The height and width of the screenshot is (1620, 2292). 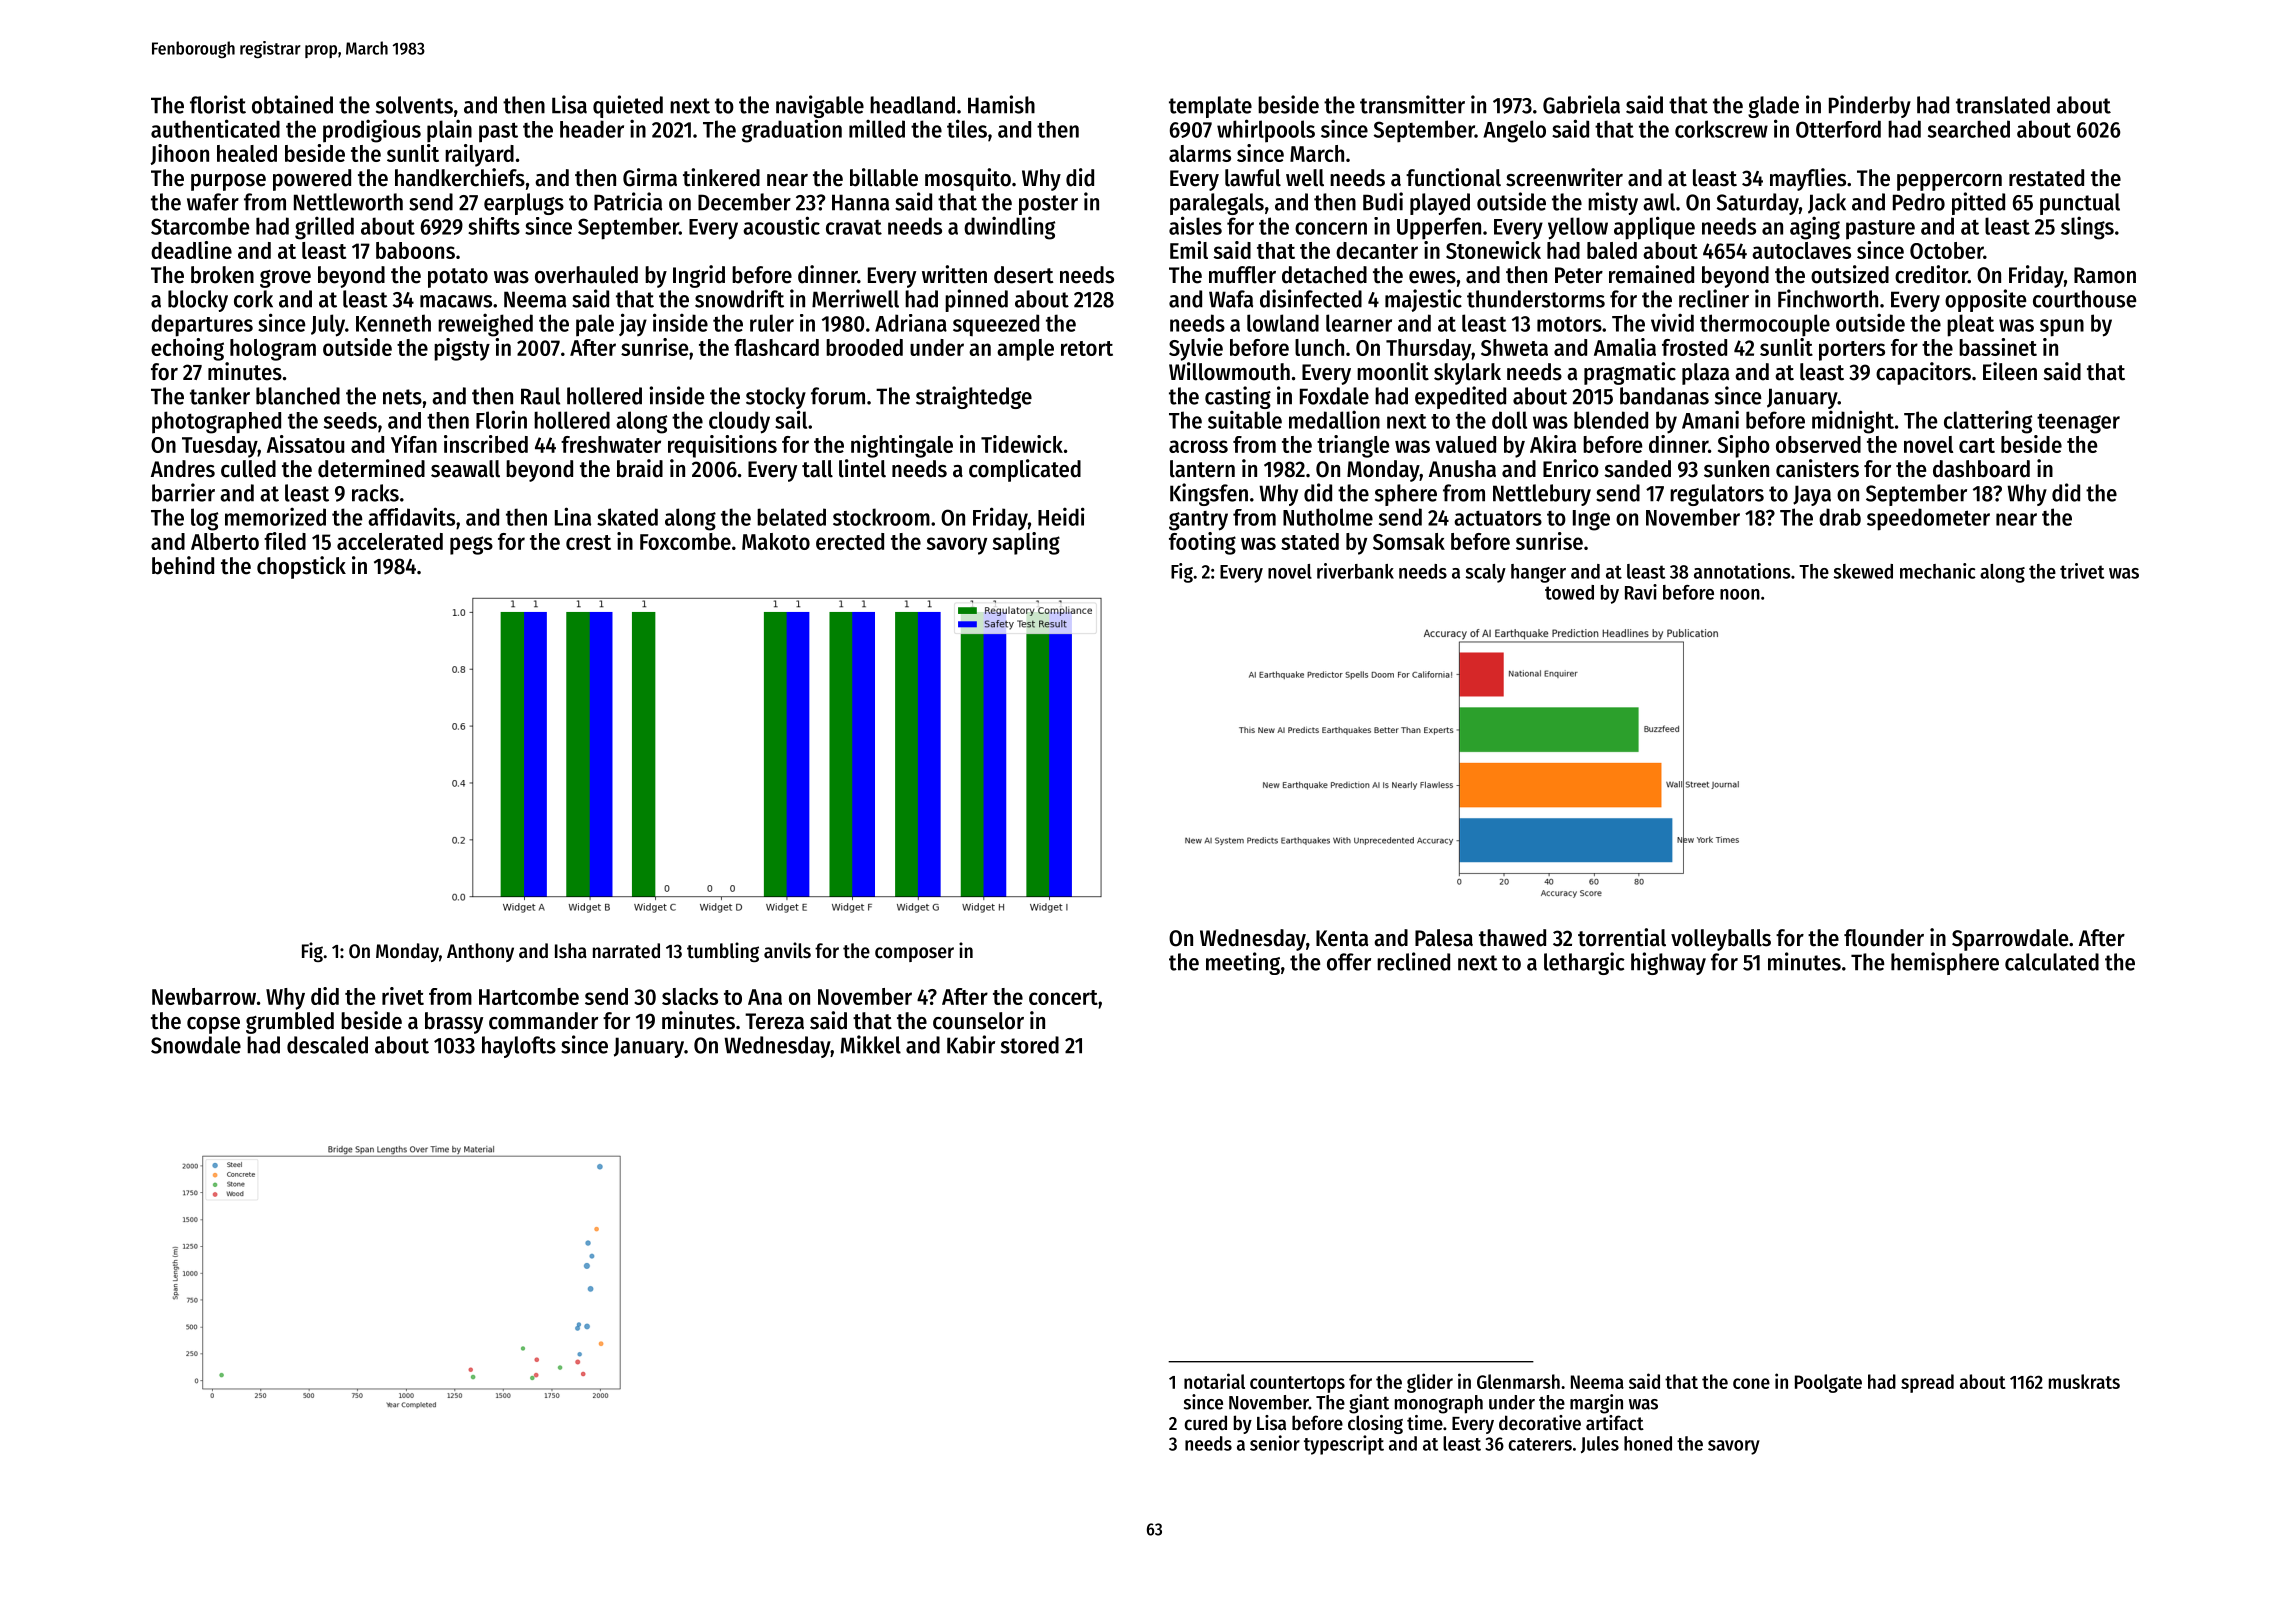 What do you see at coordinates (912, 105) in the screenshot?
I see `headland` at bounding box center [912, 105].
